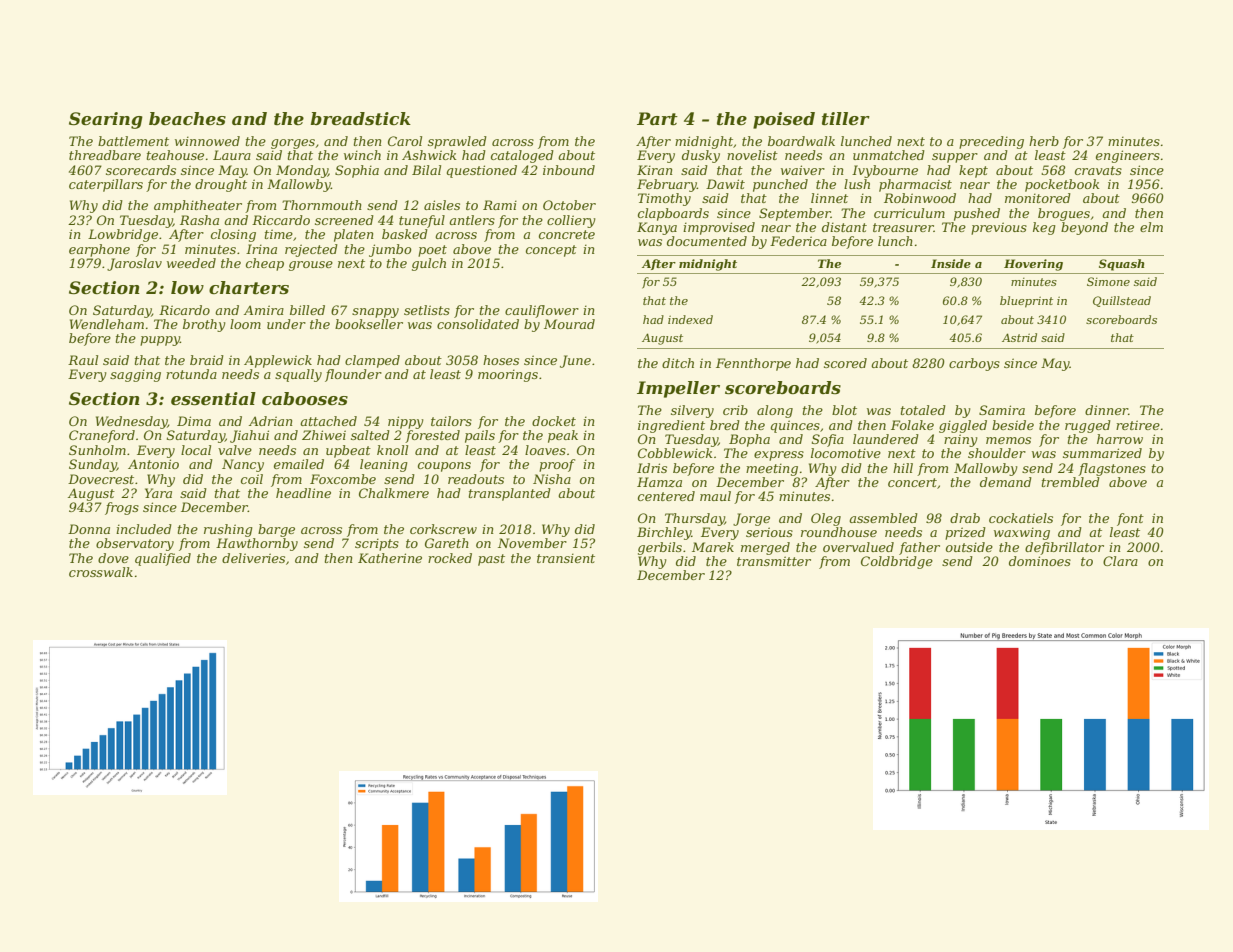  I want to click on elm, so click(1151, 227).
